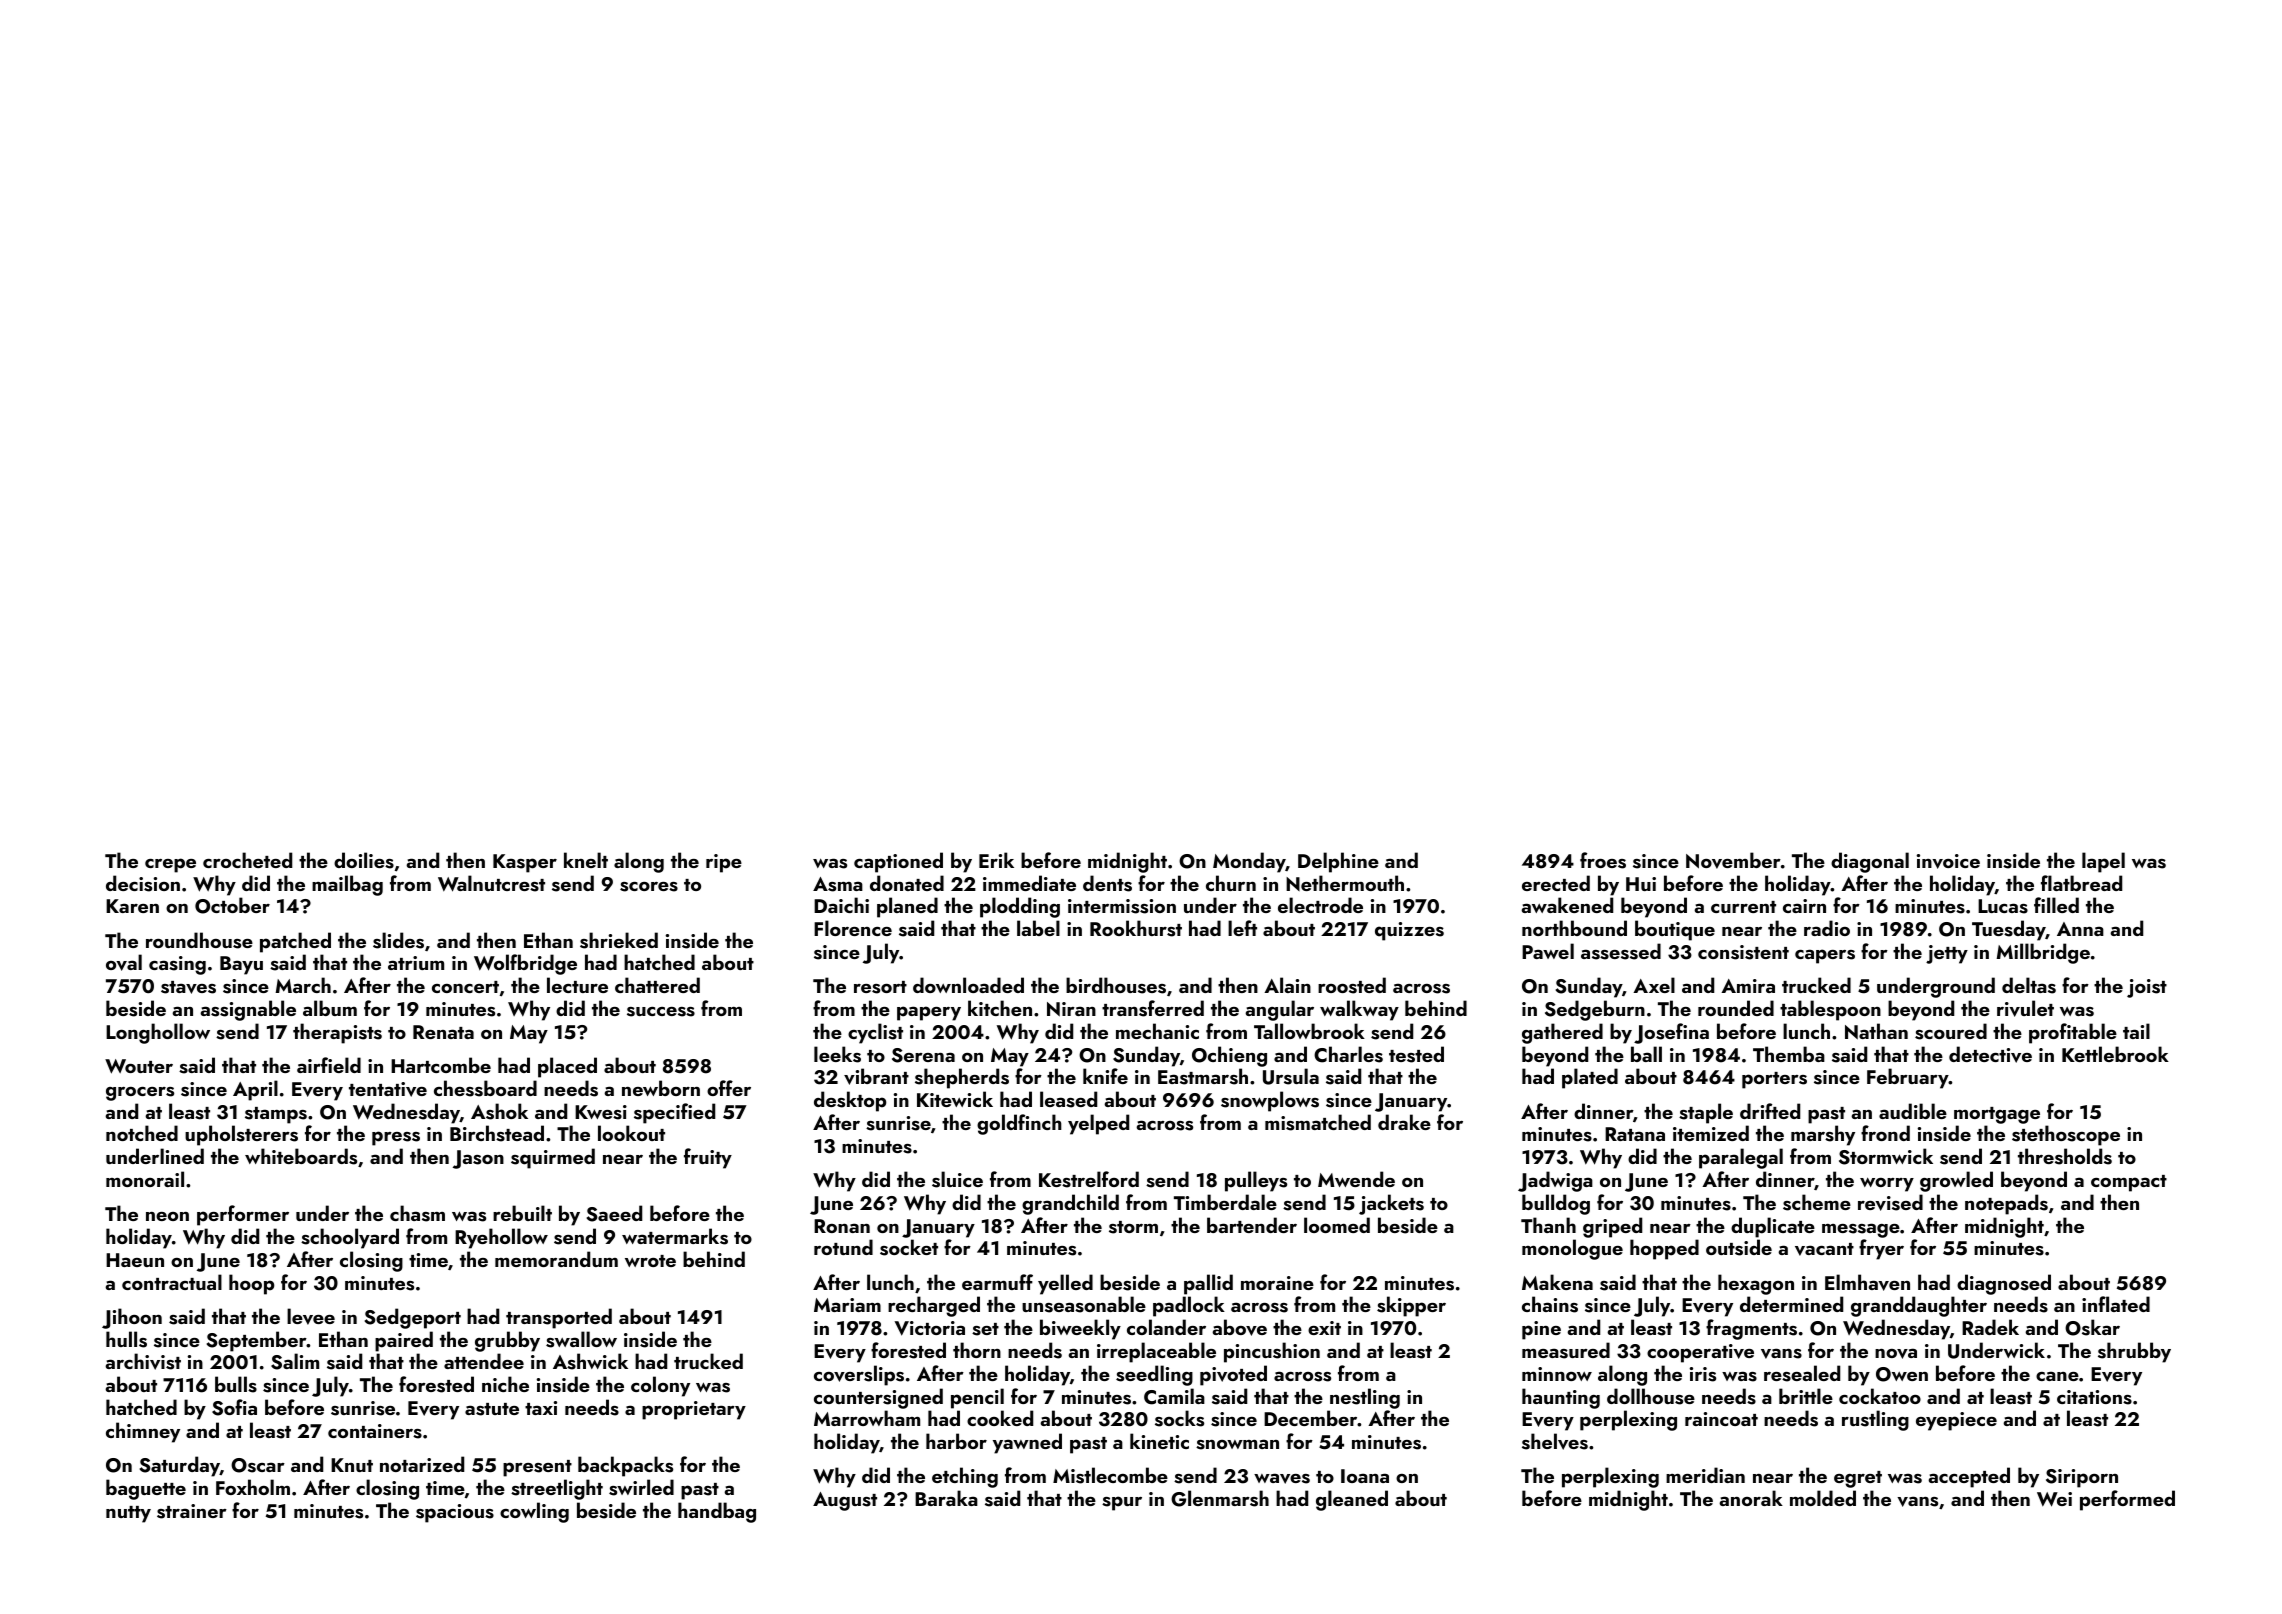  I want to click on watermarks, so click(675, 1236).
